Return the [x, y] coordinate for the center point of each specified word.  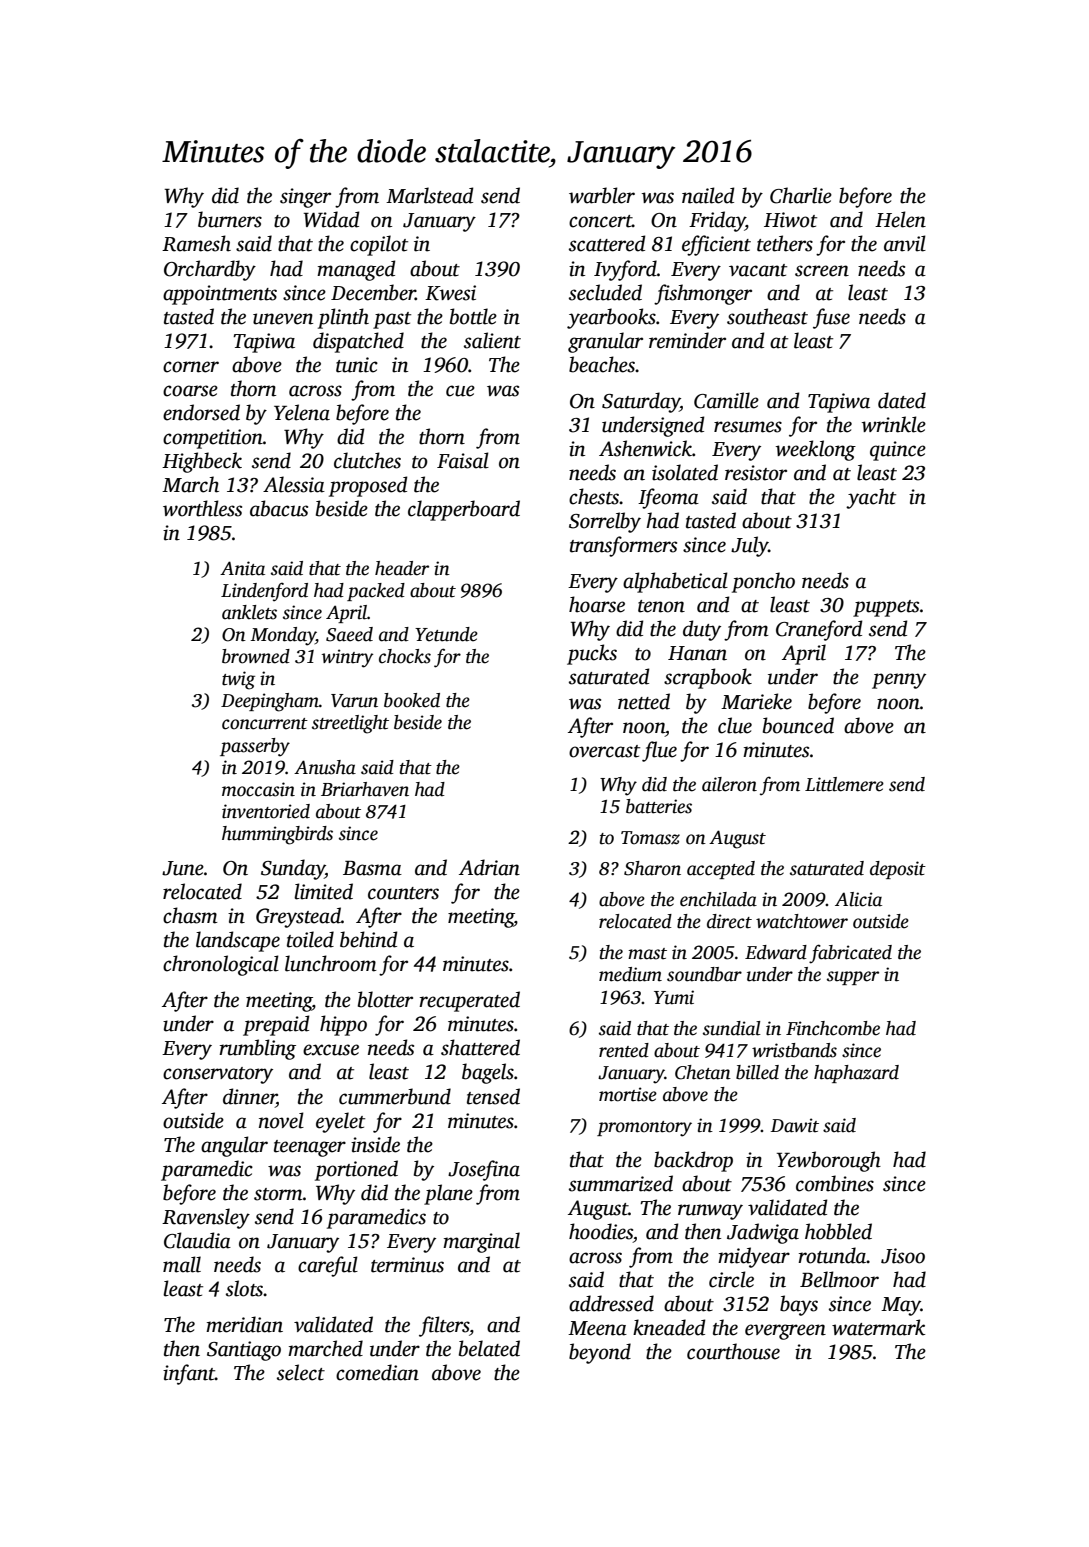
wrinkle [894, 424]
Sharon [652, 868]
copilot [379, 245]
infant [189, 1374]
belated [489, 1348]
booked [412, 700]
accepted [721, 870]
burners [230, 219]
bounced [798, 725]
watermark [878, 1327]
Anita [242, 568]
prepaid [276, 1025]
